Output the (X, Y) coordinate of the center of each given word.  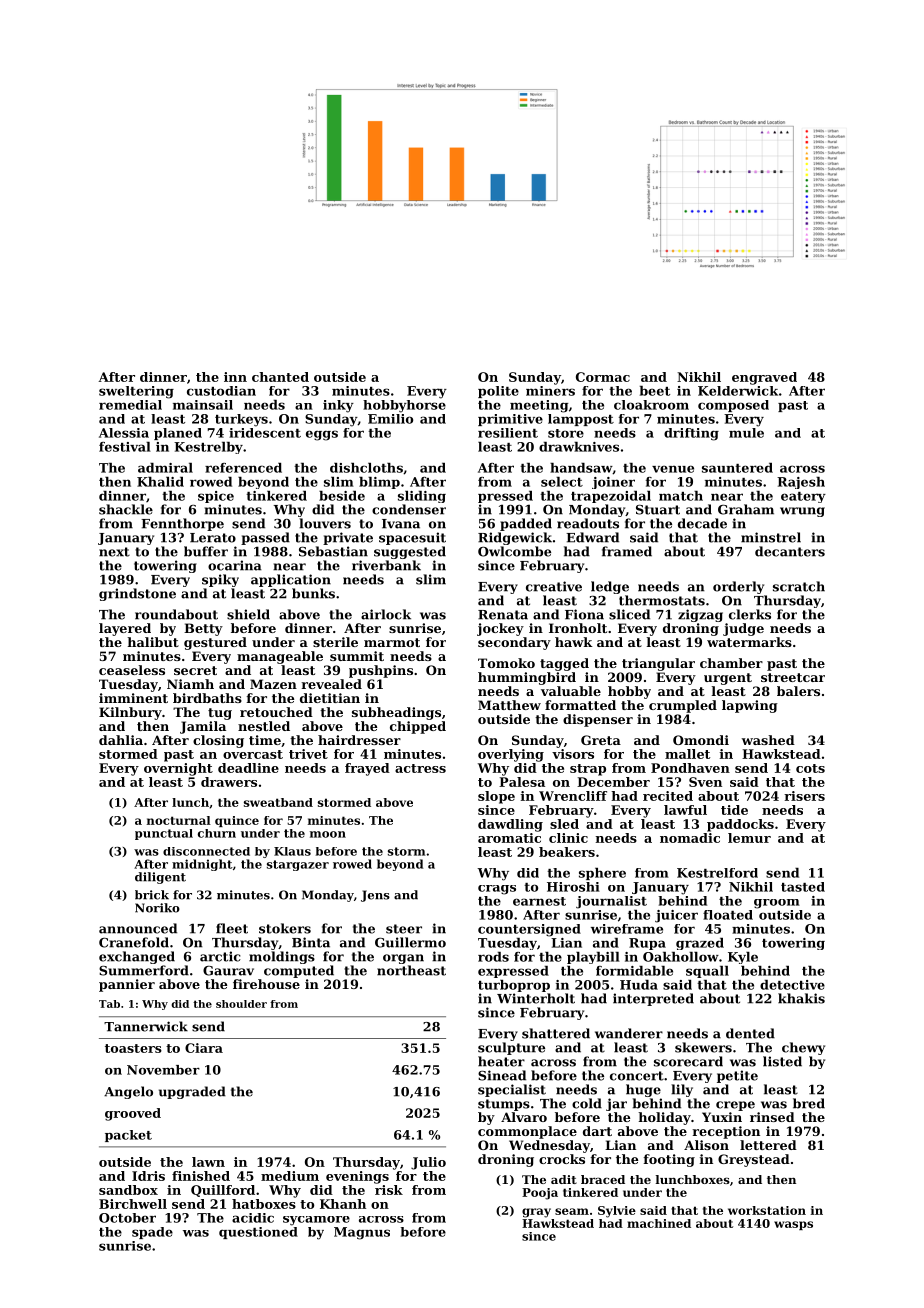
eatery (803, 497)
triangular (658, 664)
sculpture (511, 1048)
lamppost (581, 420)
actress (420, 768)
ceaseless (132, 670)
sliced (629, 614)
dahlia (121, 740)
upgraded (192, 1092)
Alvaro (524, 1117)
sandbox (128, 1190)
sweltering (136, 392)
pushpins (381, 671)
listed (782, 1061)
